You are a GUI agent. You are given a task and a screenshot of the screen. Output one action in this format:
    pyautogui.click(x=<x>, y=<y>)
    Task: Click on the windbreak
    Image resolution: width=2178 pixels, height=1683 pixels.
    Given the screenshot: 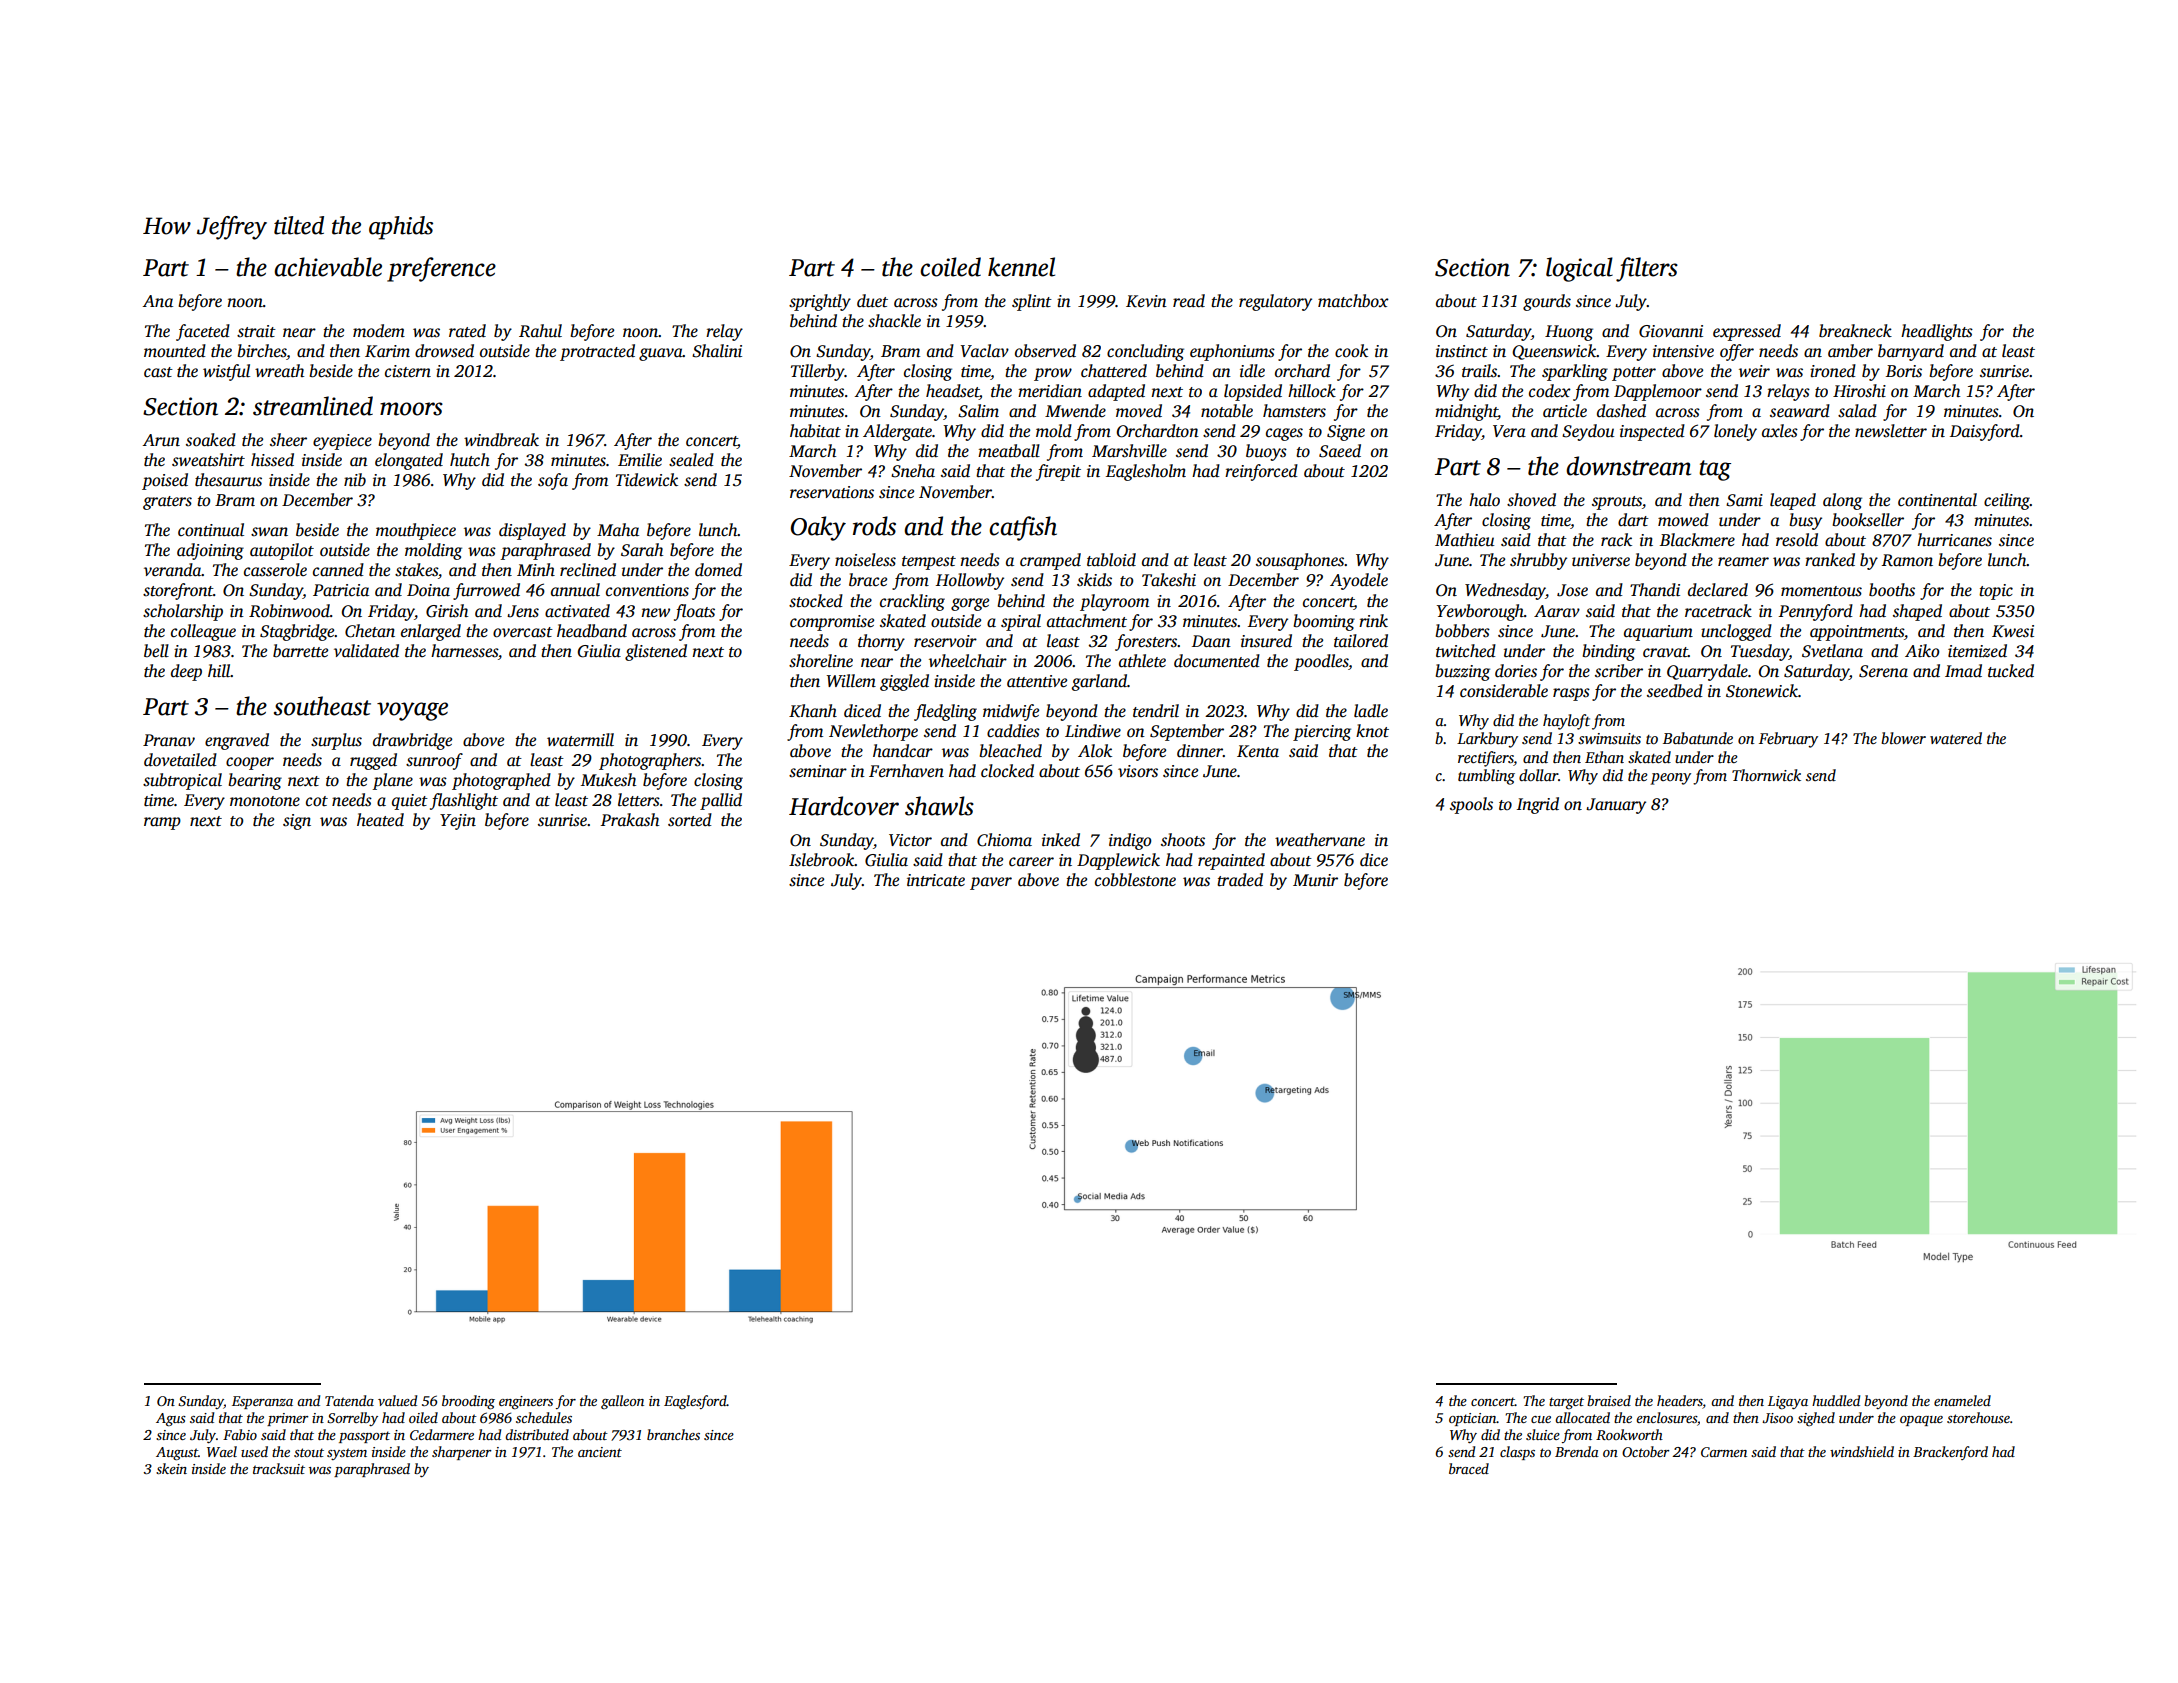 What is the action you would take?
    pyautogui.click(x=501, y=440)
